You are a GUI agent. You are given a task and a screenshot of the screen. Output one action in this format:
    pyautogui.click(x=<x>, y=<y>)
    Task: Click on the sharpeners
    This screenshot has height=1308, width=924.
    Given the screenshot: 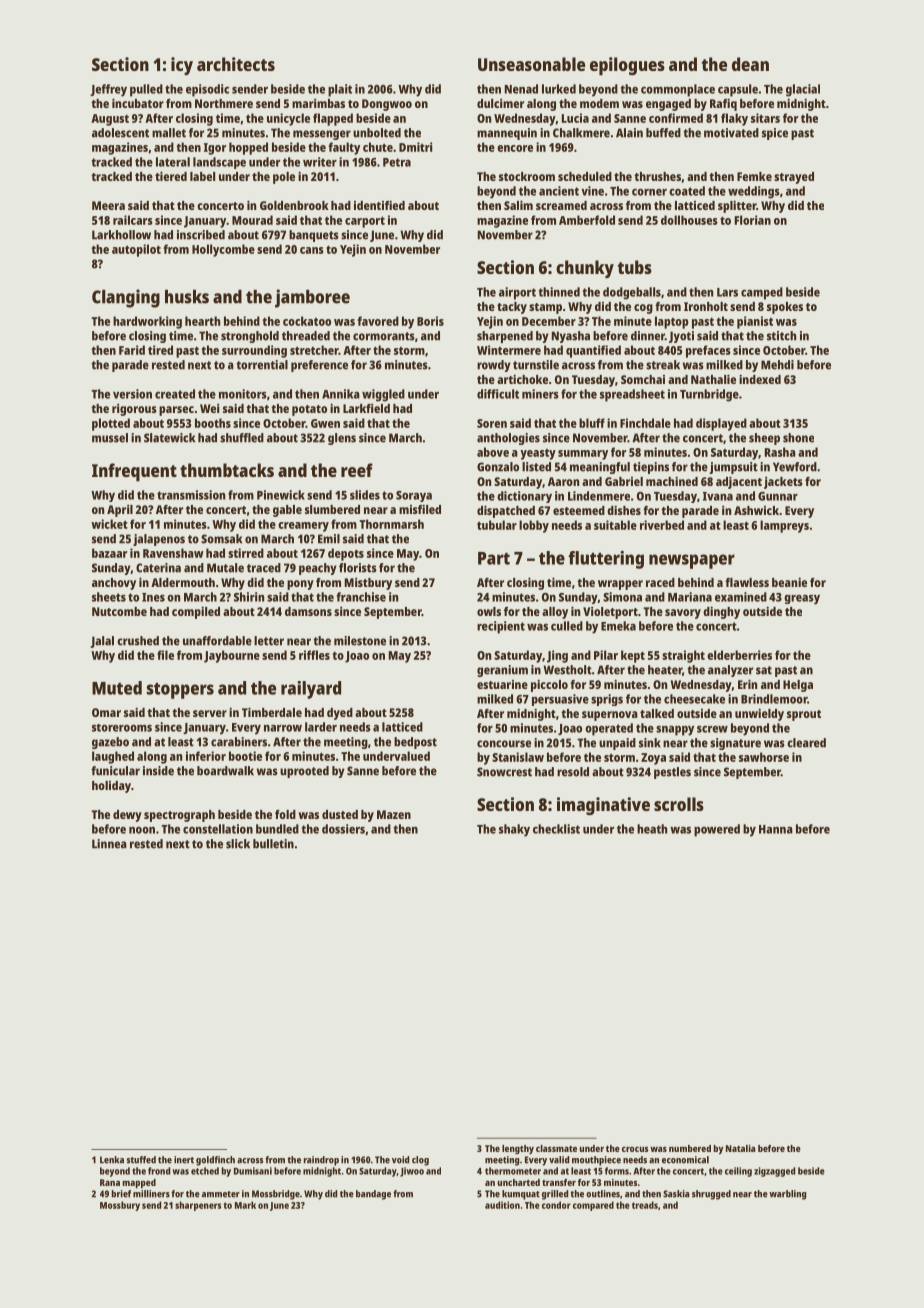 What is the action you would take?
    pyautogui.click(x=198, y=1206)
